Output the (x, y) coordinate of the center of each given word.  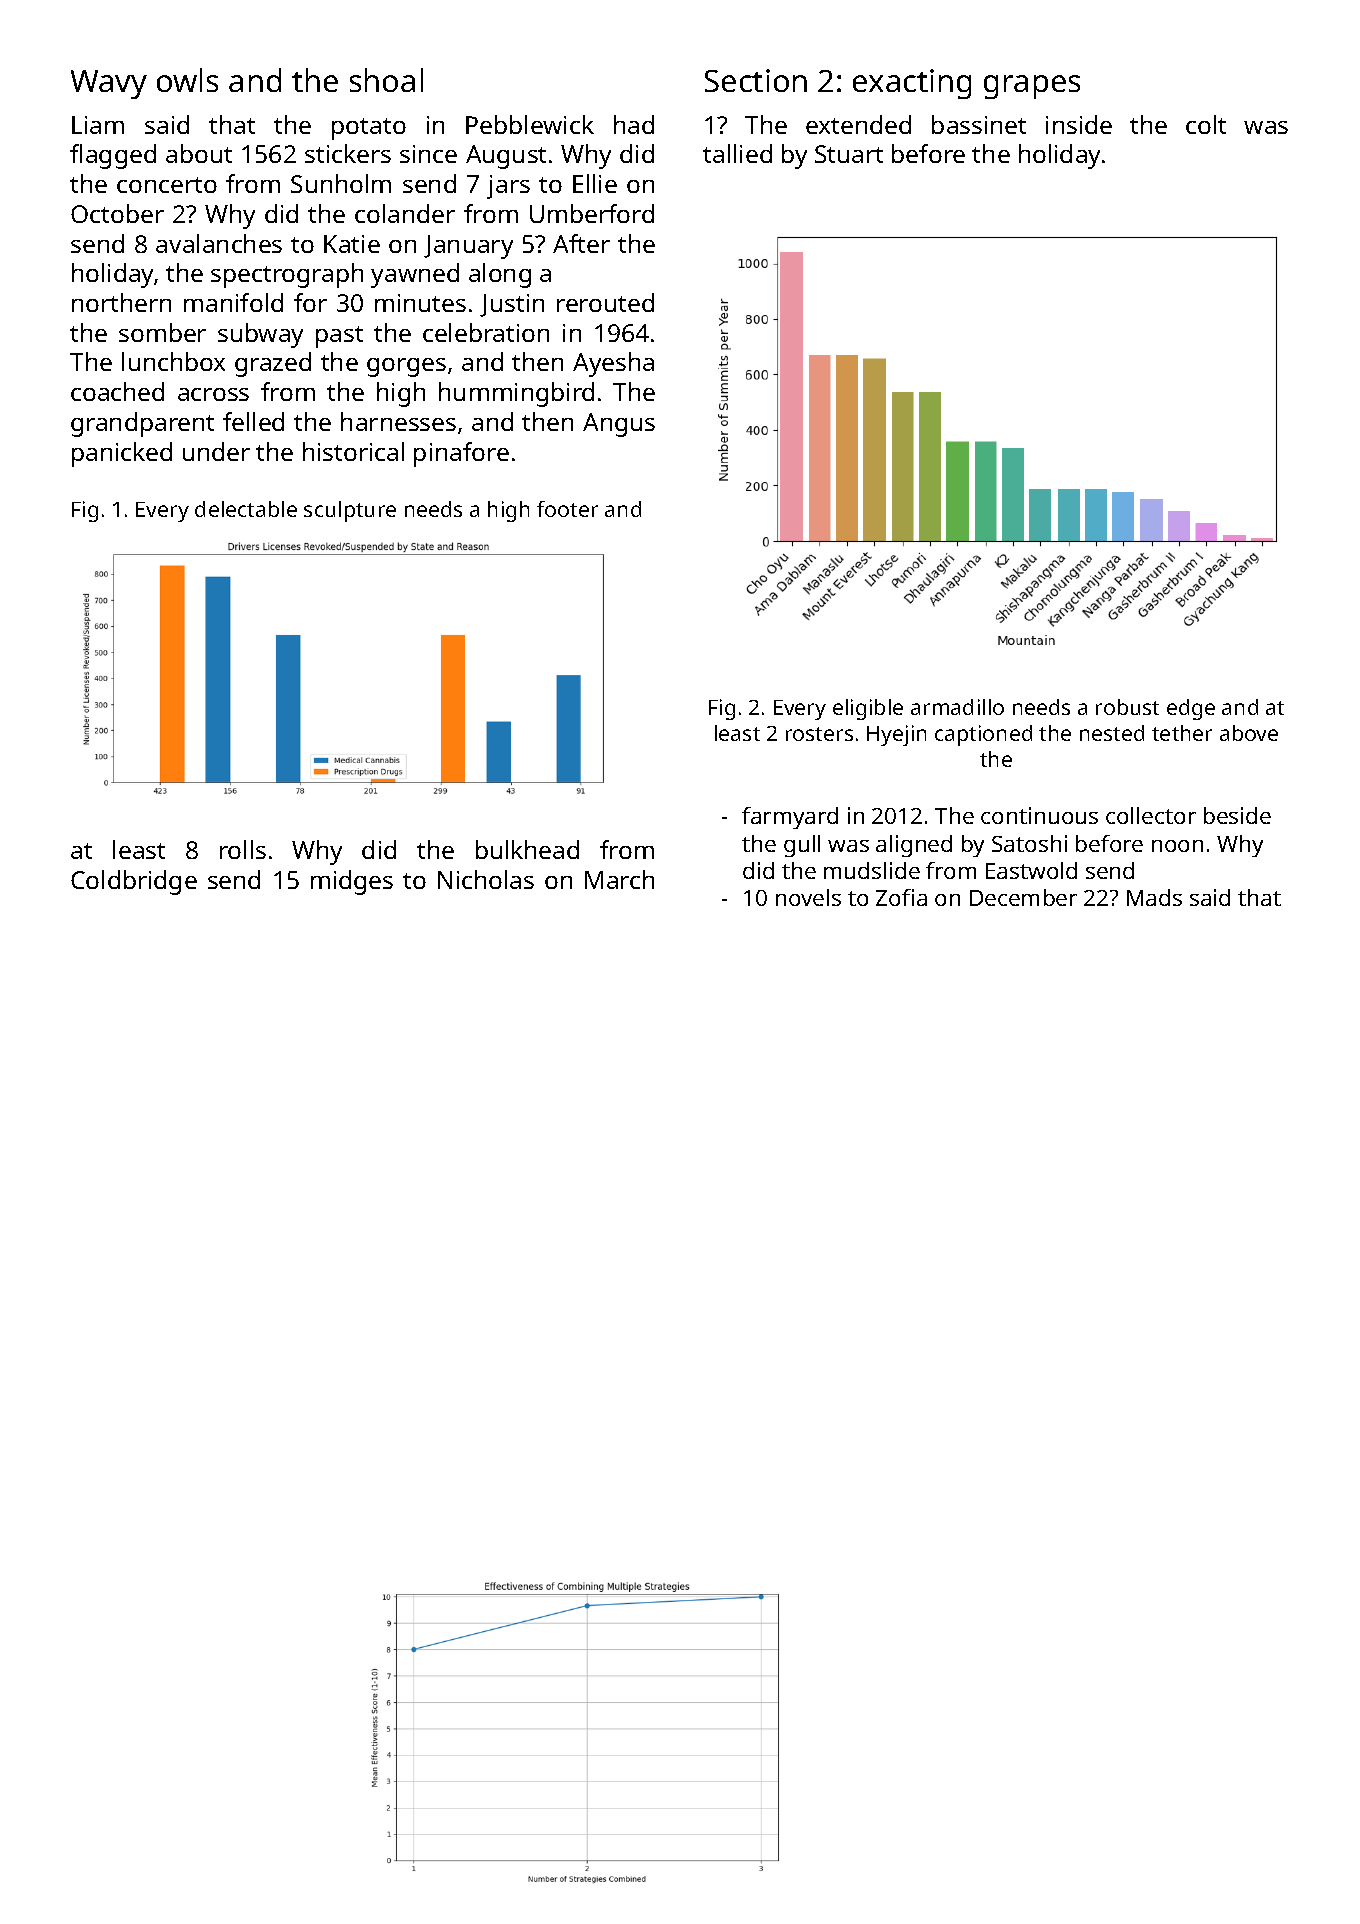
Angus (619, 425)
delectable (246, 509)
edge (1191, 709)
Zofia (901, 897)
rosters (819, 734)
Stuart (849, 154)
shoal (386, 80)
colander (405, 213)
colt (1206, 124)
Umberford (592, 213)
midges (352, 882)
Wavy (109, 84)
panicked (122, 454)
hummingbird (516, 394)
